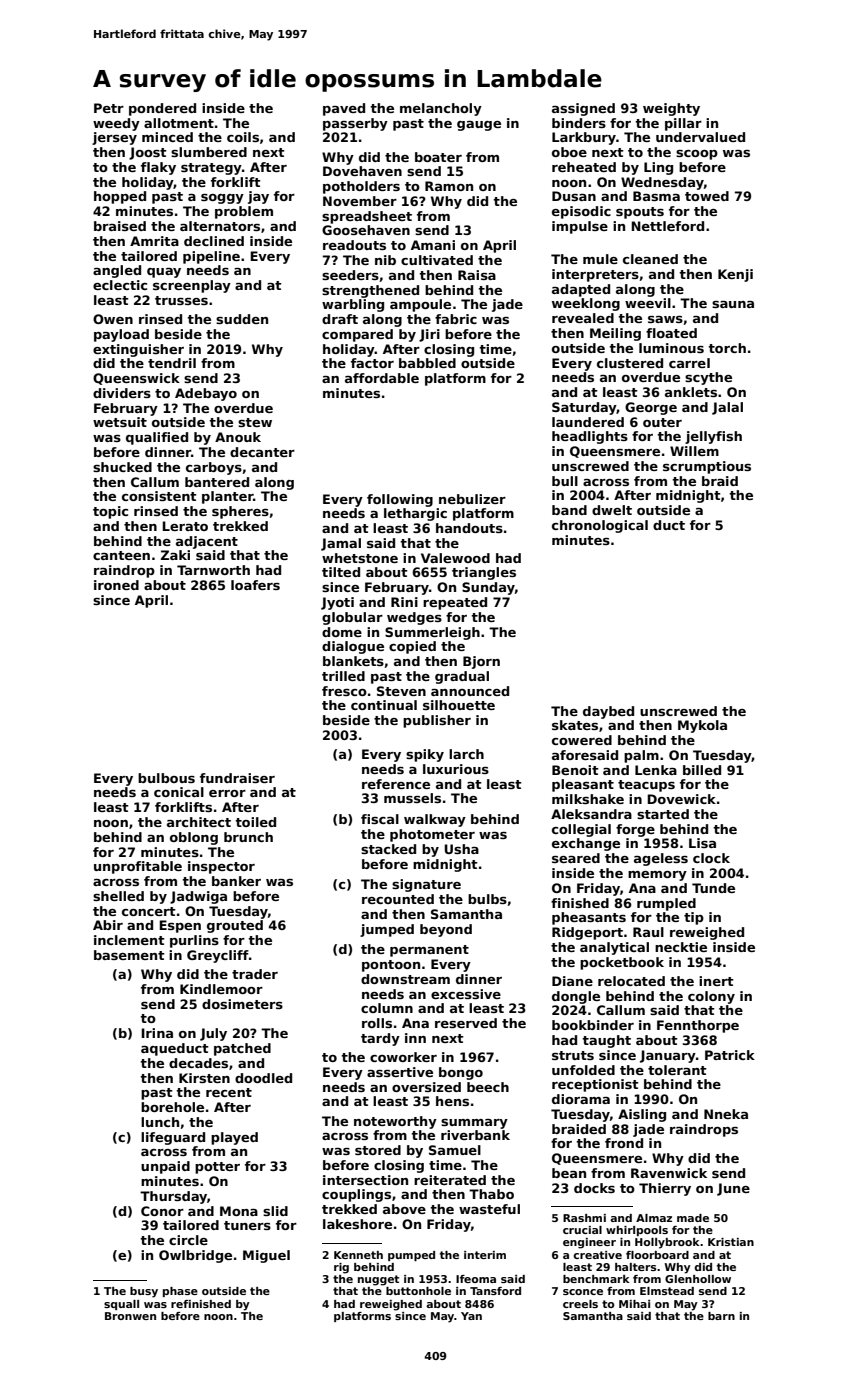  What do you see at coordinates (671, 109) in the screenshot?
I see `weighty` at bounding box center [671, 109].
